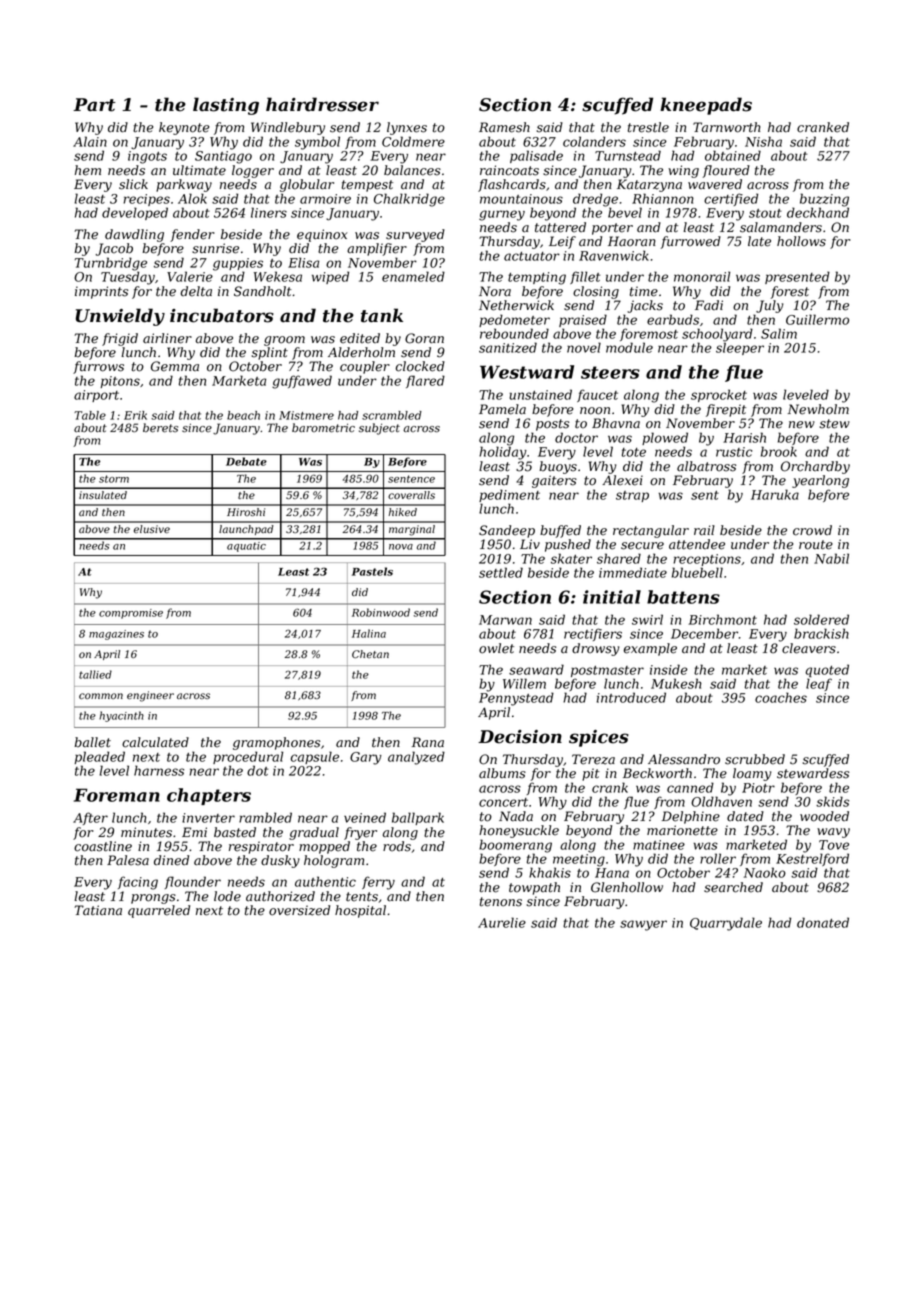 This page has height=1308, width=924. What do you see at coordinates (536, 669) in the page?
I see `seaward` at bounding box center [536, 669].
